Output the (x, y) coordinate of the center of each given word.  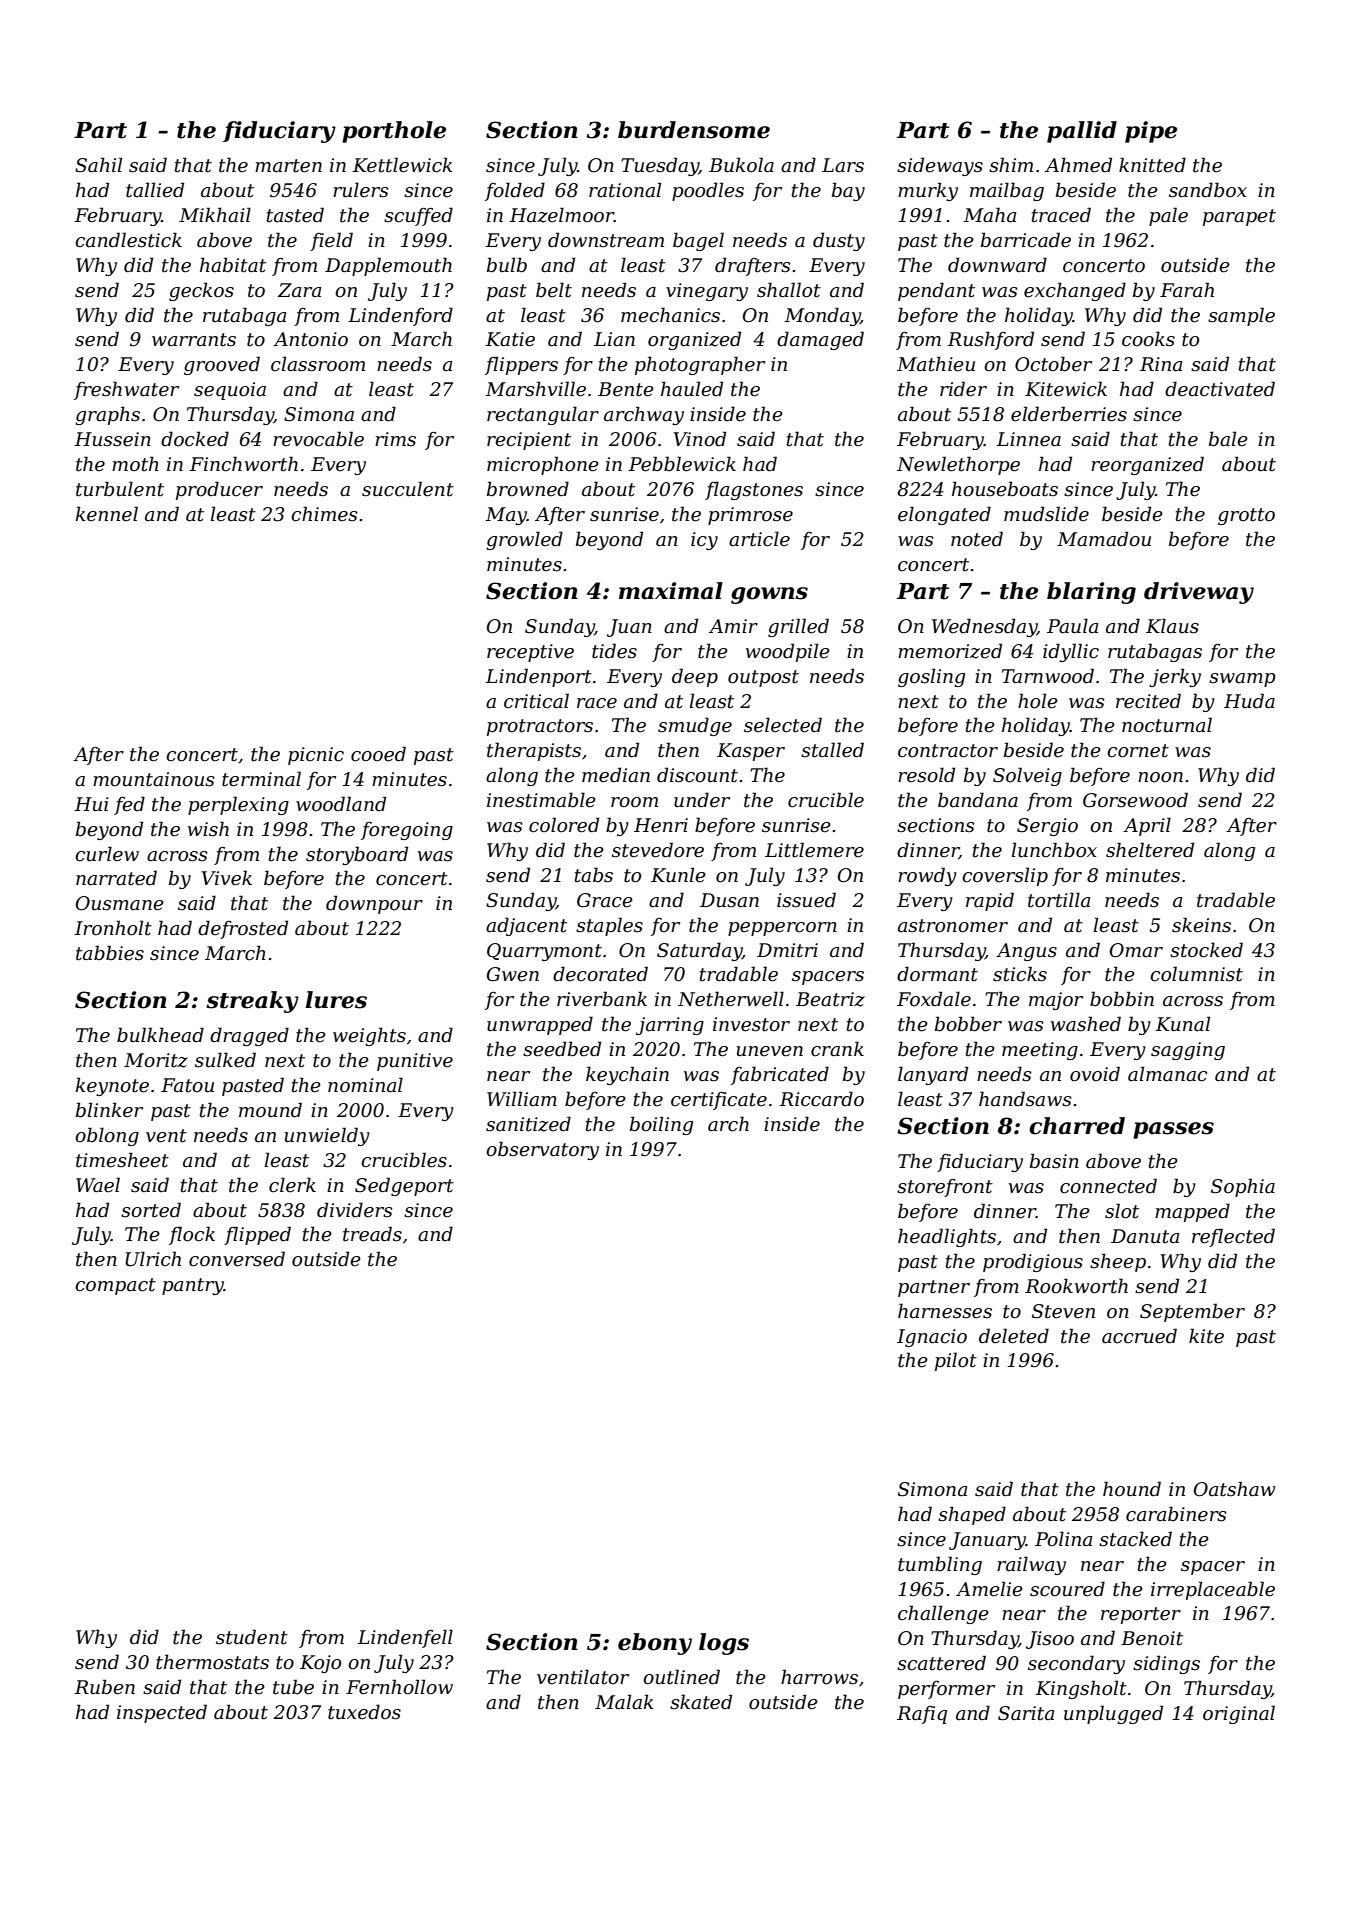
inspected (162, 1713)
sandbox (1208, 190)
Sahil (98, 165)
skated (701, 1702)
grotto (1246, 516)
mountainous (154, 779)
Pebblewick (682, 464)
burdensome (694, 130)
